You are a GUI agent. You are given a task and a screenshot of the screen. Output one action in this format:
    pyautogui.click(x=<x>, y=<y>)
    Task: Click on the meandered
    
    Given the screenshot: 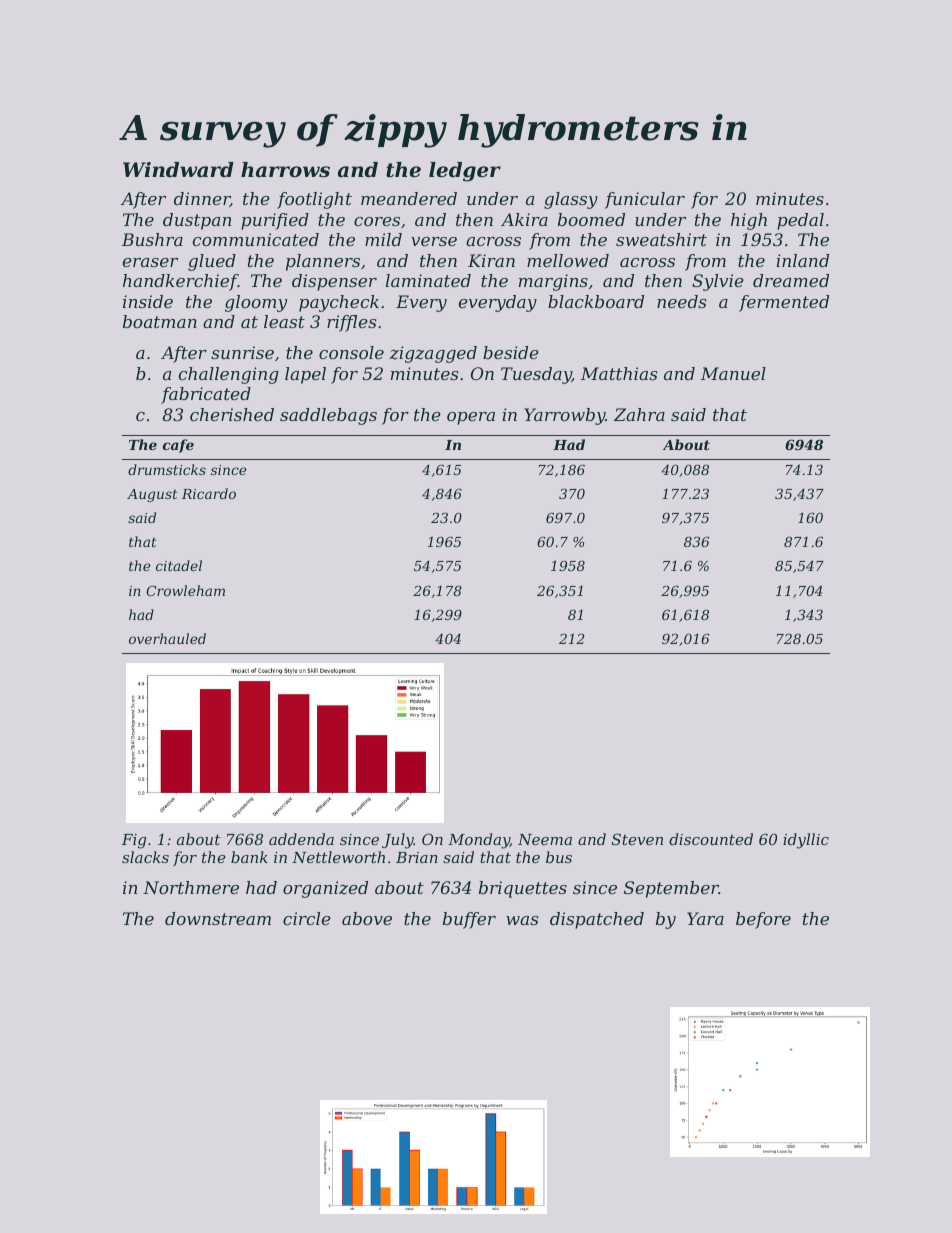 What is the action you would take?
    pyautogui.click(x=409, y=198)
